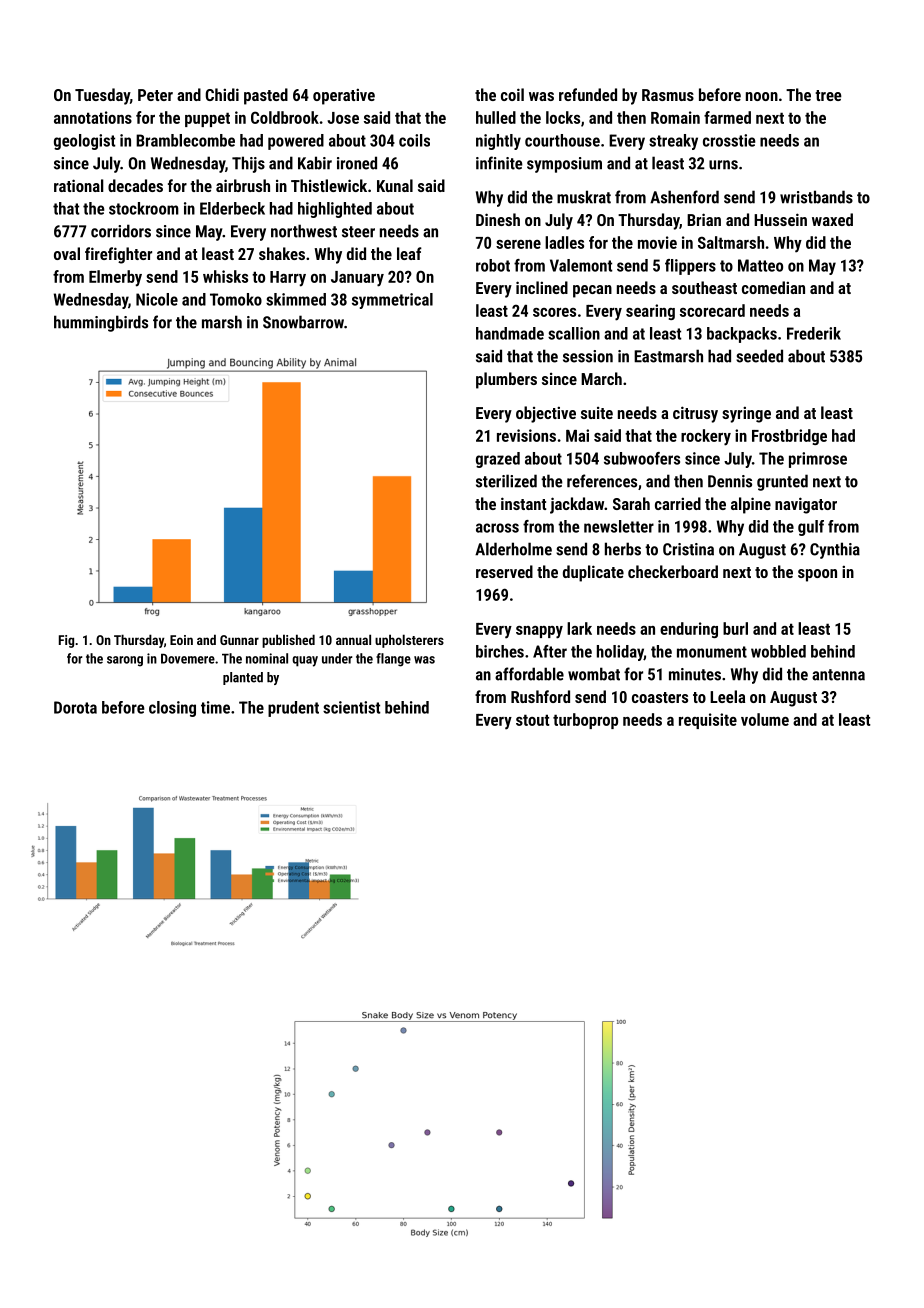 The height and width of the document is (1308, 924). I want to click on pasted, so click(266, 96).
